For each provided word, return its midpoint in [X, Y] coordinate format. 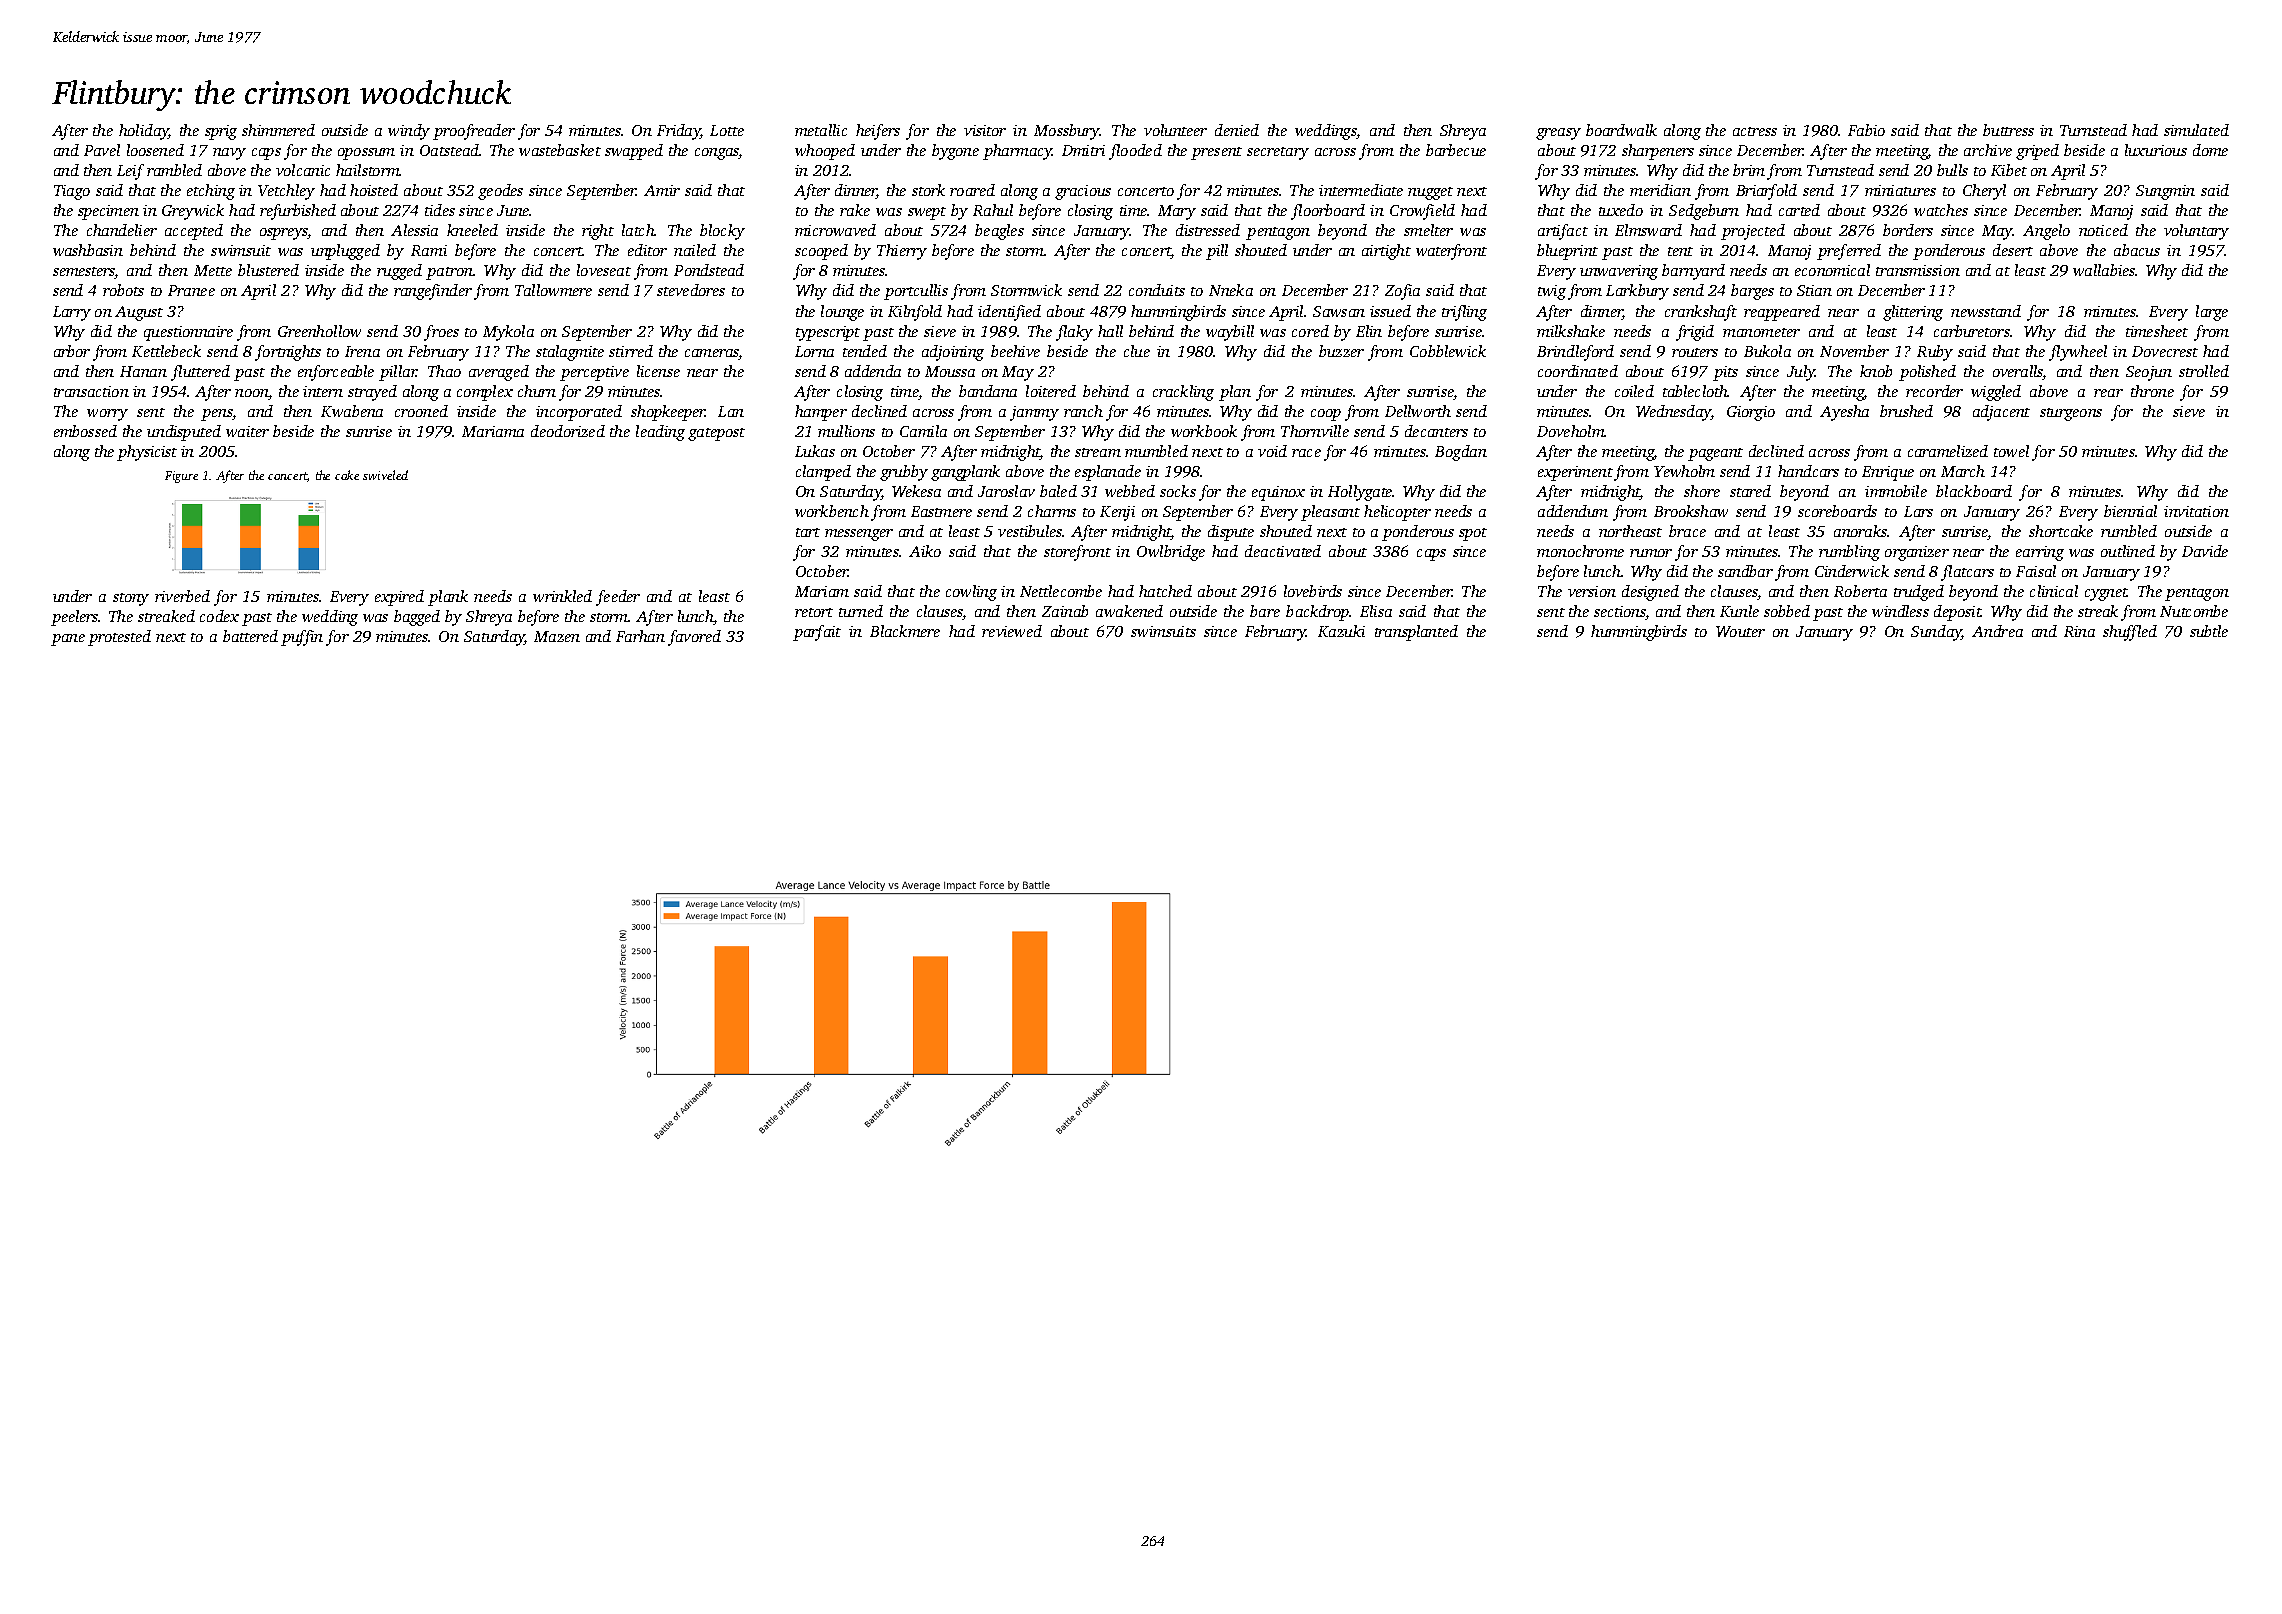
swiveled [385, 475]
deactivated [1283, 551]
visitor [985, 130]
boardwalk [1621, 130]
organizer [1917, 553]
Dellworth [1418, 411]
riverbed [182, 596]
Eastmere [941, 511]
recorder [1934, 391]
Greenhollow [319, 331]
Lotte [727, 130]
